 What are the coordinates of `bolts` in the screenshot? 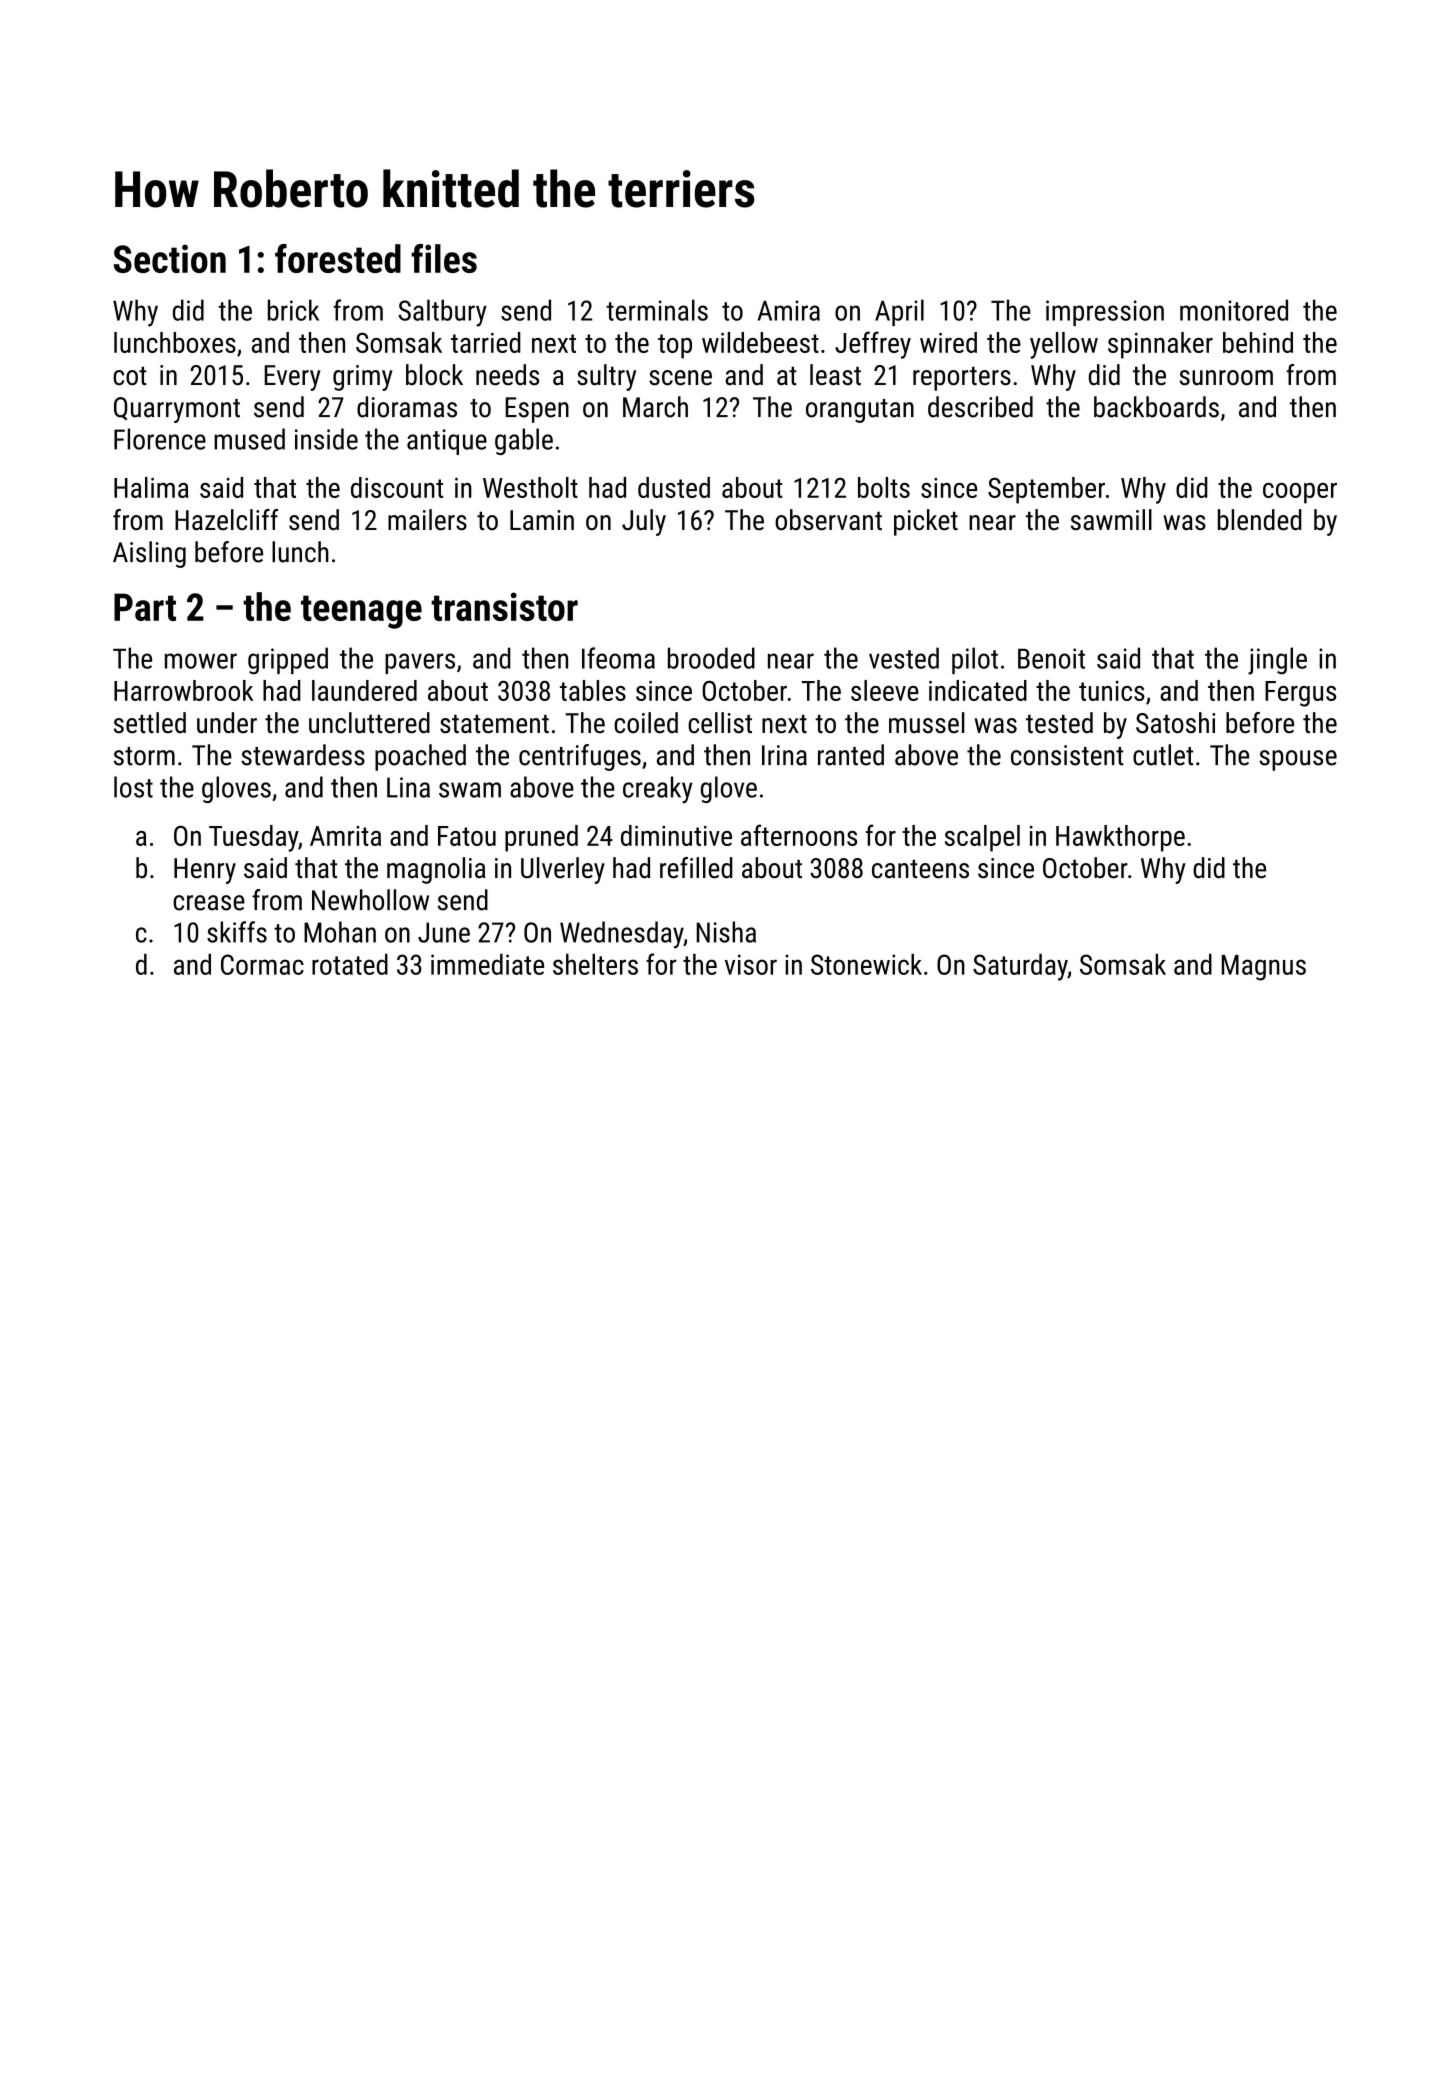 It's located at (884, 487).
